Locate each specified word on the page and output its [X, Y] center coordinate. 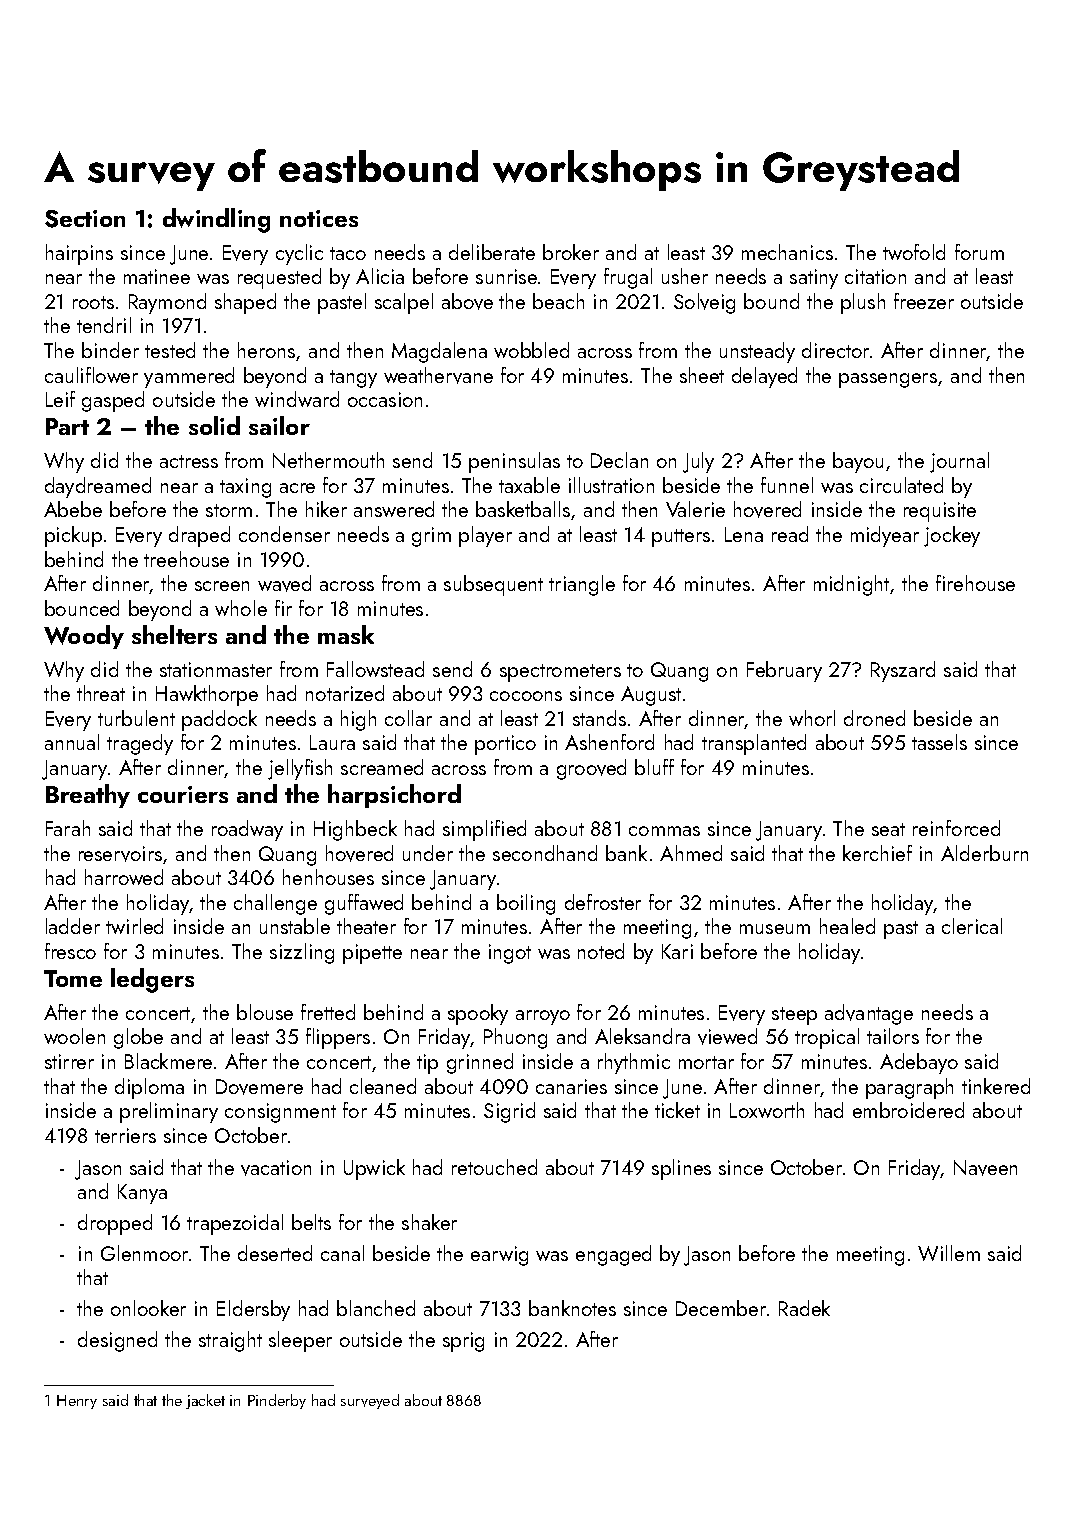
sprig [463, 1342]
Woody [84, 637]
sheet [702, 375]
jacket [205, 1401]
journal [959, 462]
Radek [804, 1308]
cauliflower [91, 375]
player [485, 536]
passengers [888, 380]
